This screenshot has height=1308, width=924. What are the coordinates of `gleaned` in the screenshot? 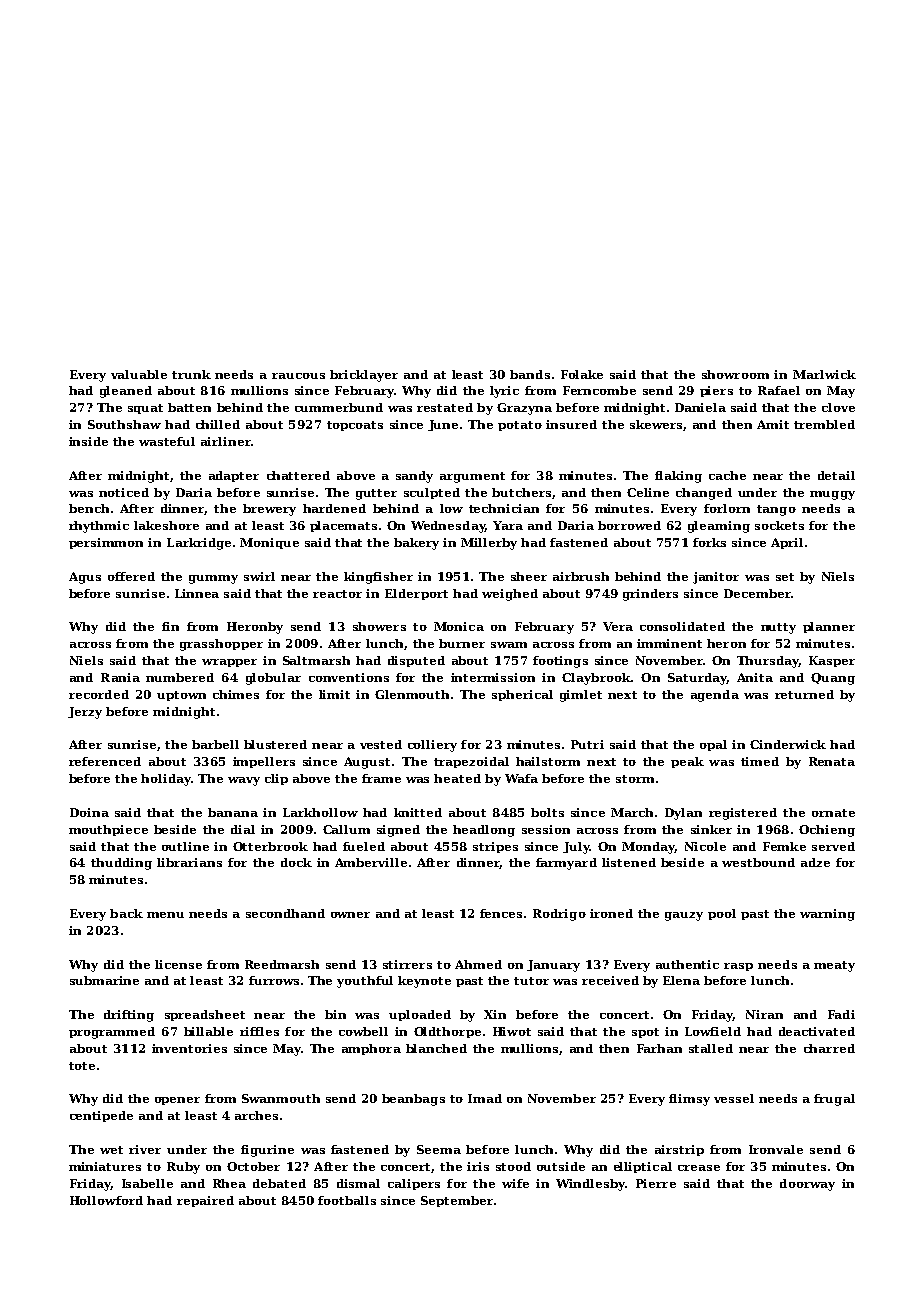 It's located at (126, 392).
